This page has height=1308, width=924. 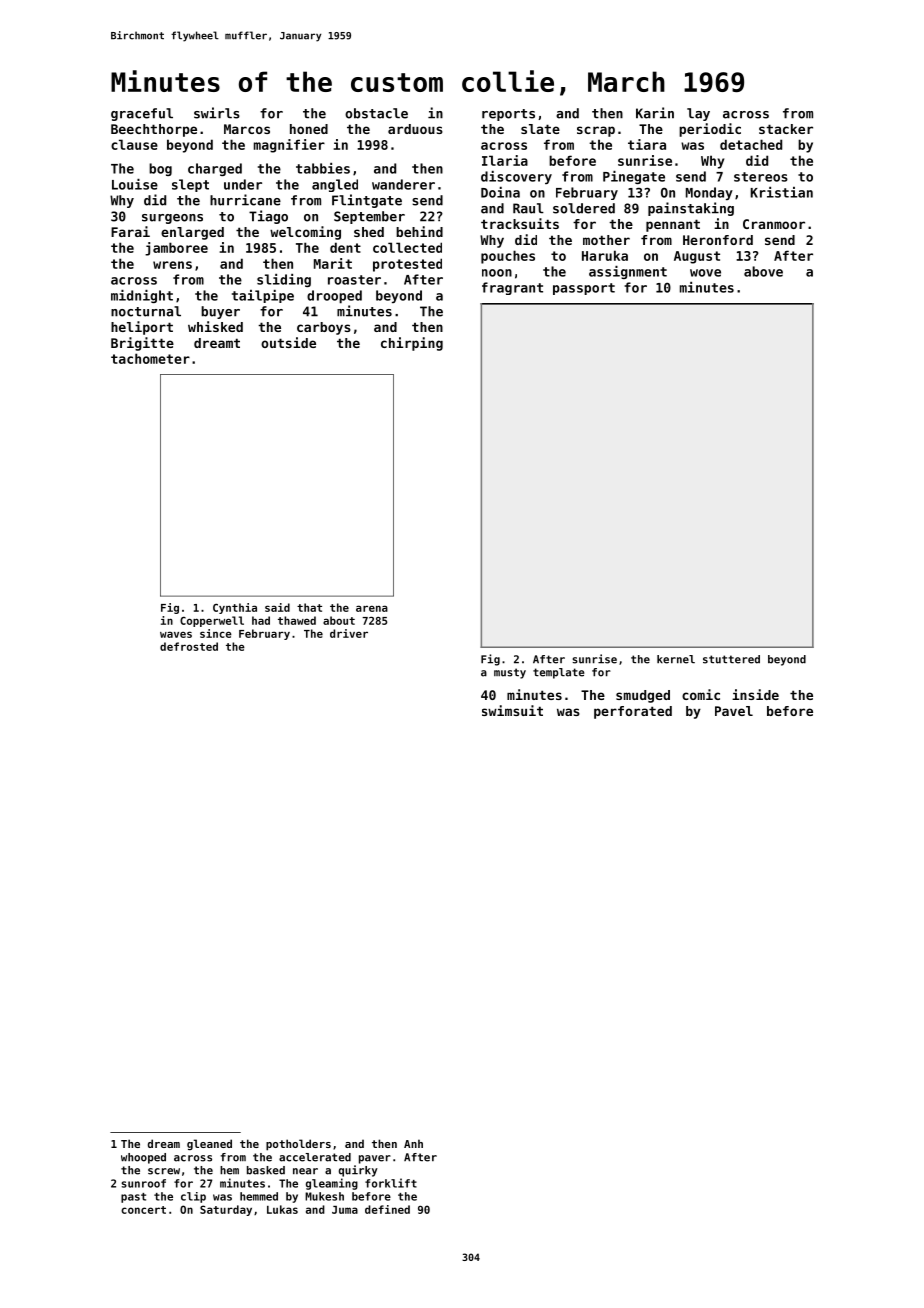 What do you see at coordinates (403, 184) in the page?
I see `wanderer` at bounding box center [403, 184].
